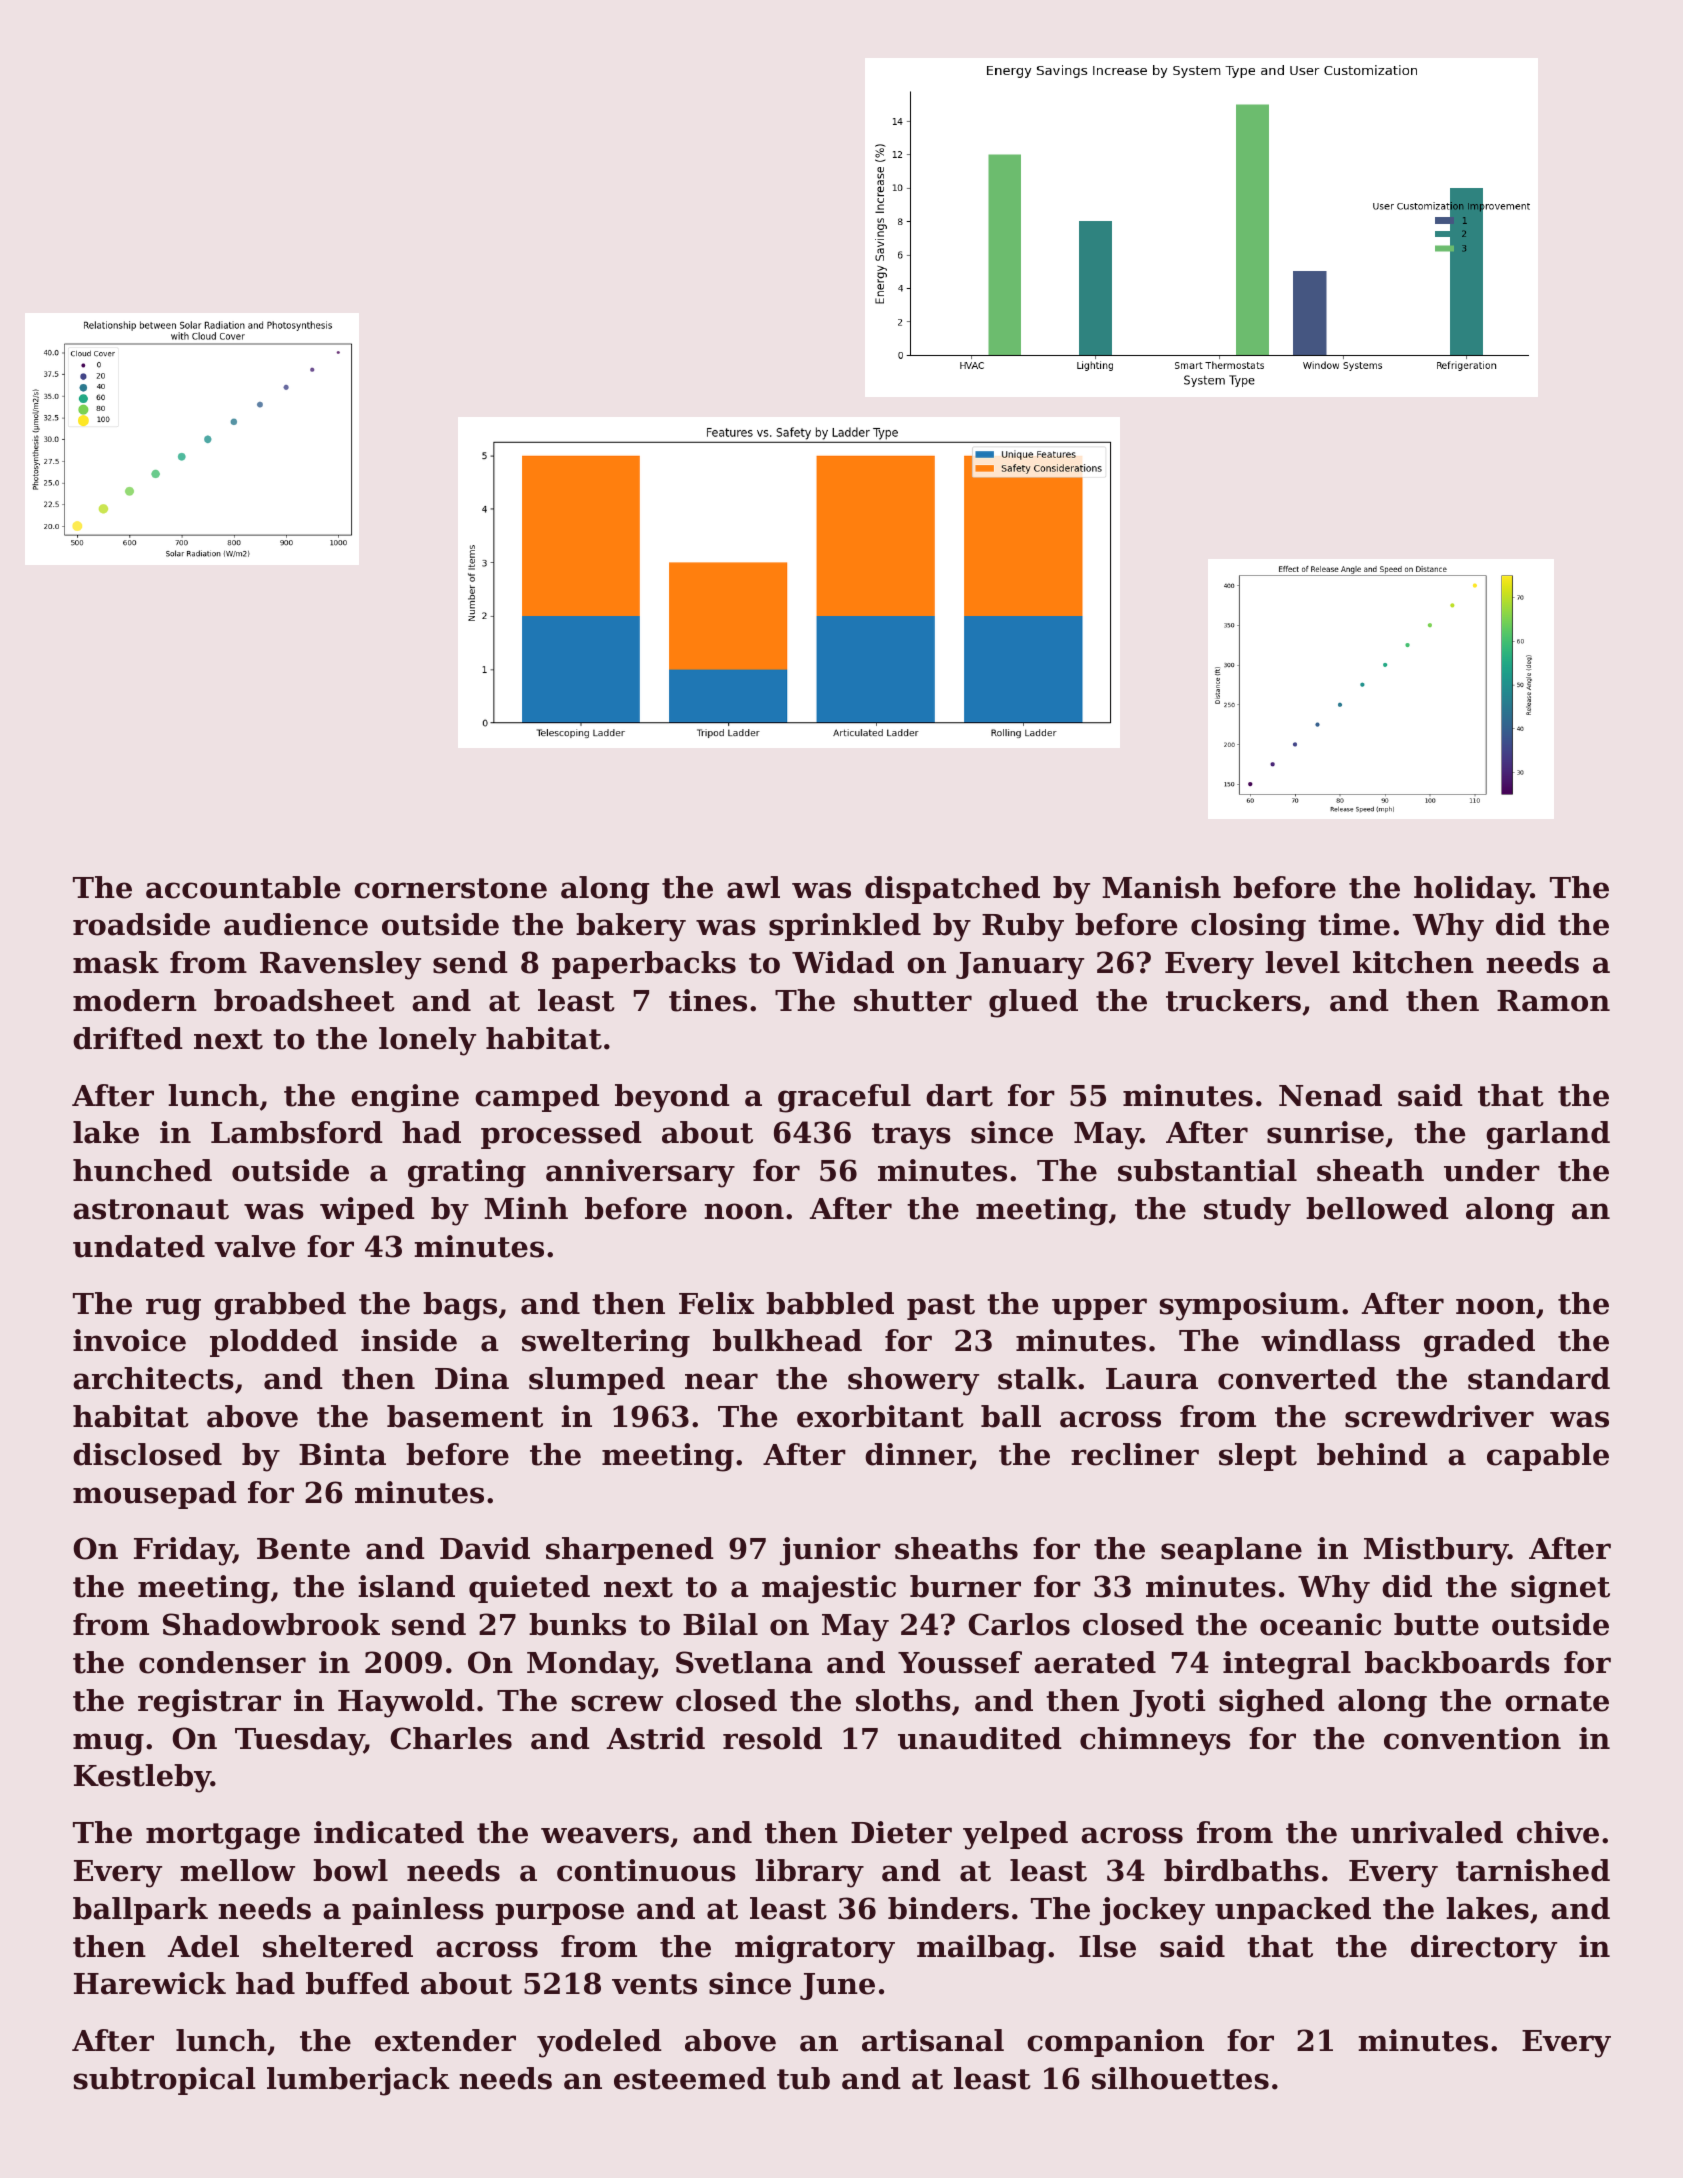  I want to click on modern, so click(135, 1000).
